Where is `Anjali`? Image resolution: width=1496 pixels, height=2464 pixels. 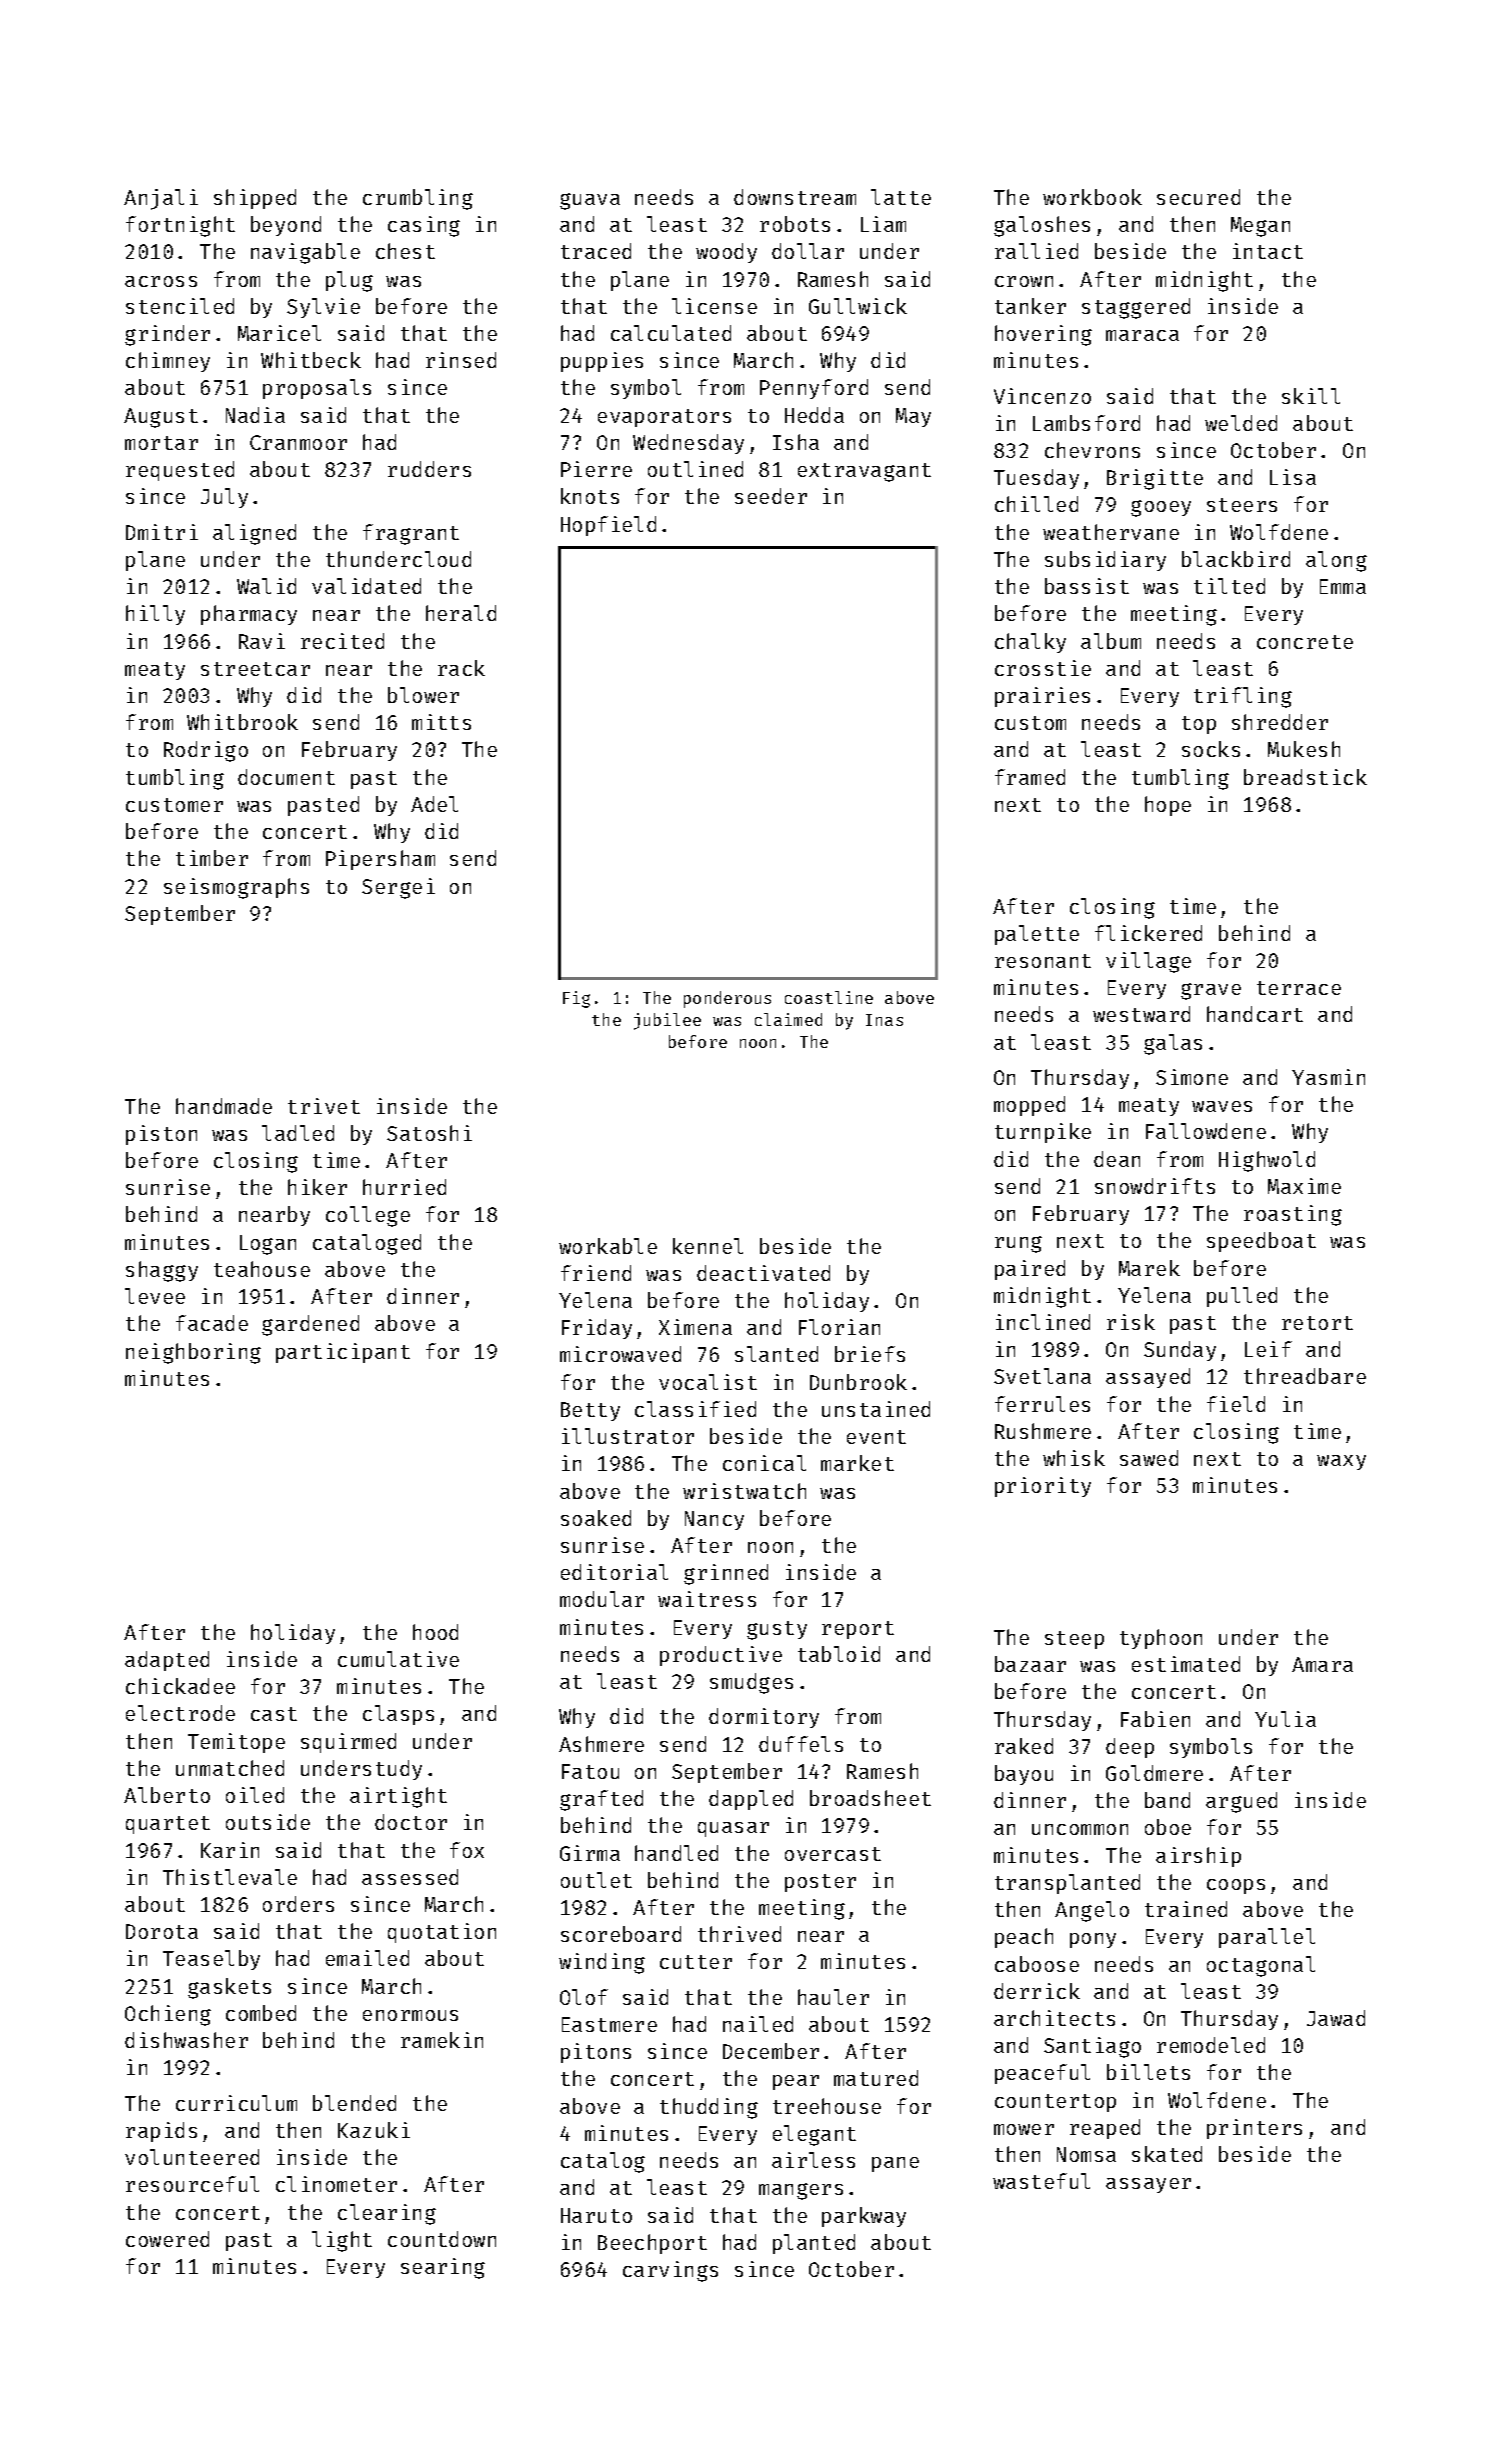 Anjali is located at coordinates (161, 199).
